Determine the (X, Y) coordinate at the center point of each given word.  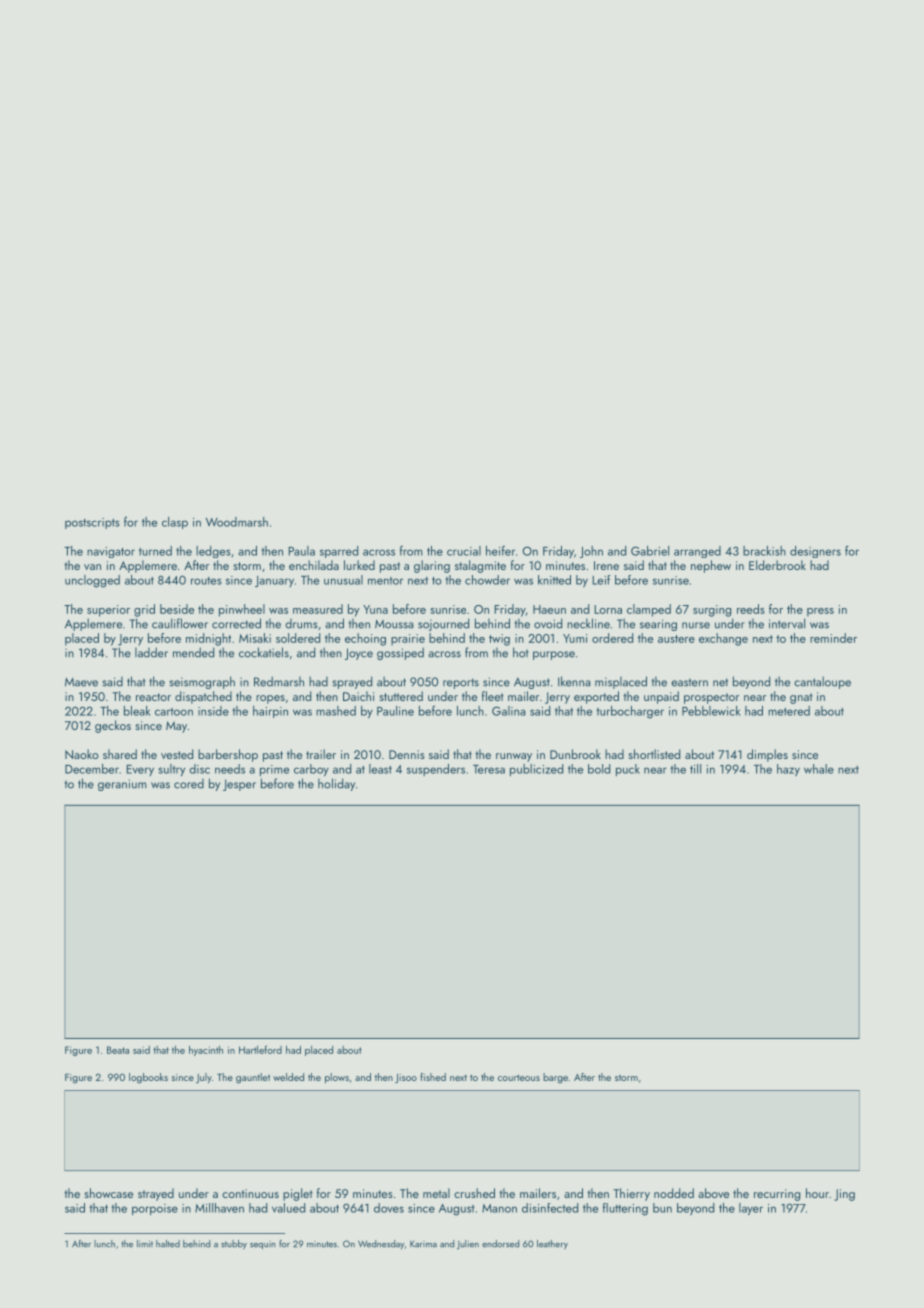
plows (337, 1078)
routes (206, 581)
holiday (336, 784)
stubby (234, 1244)
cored (189, 784)
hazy (788, 770)
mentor (385, 581)
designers (815, 552)
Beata (118, 1050)
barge (555, 1078)
